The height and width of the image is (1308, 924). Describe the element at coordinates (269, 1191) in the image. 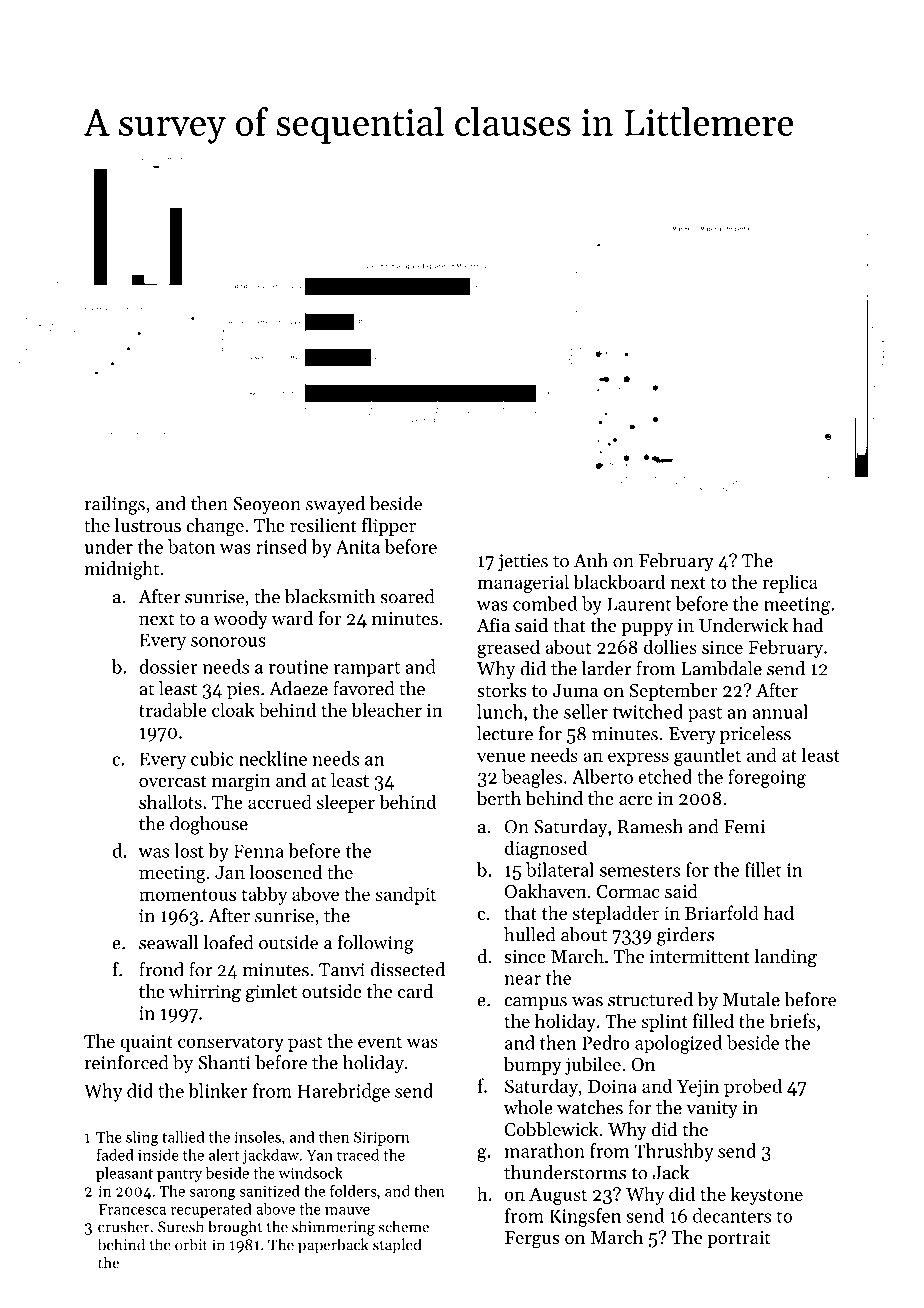

I see `sanitized` at that location.
